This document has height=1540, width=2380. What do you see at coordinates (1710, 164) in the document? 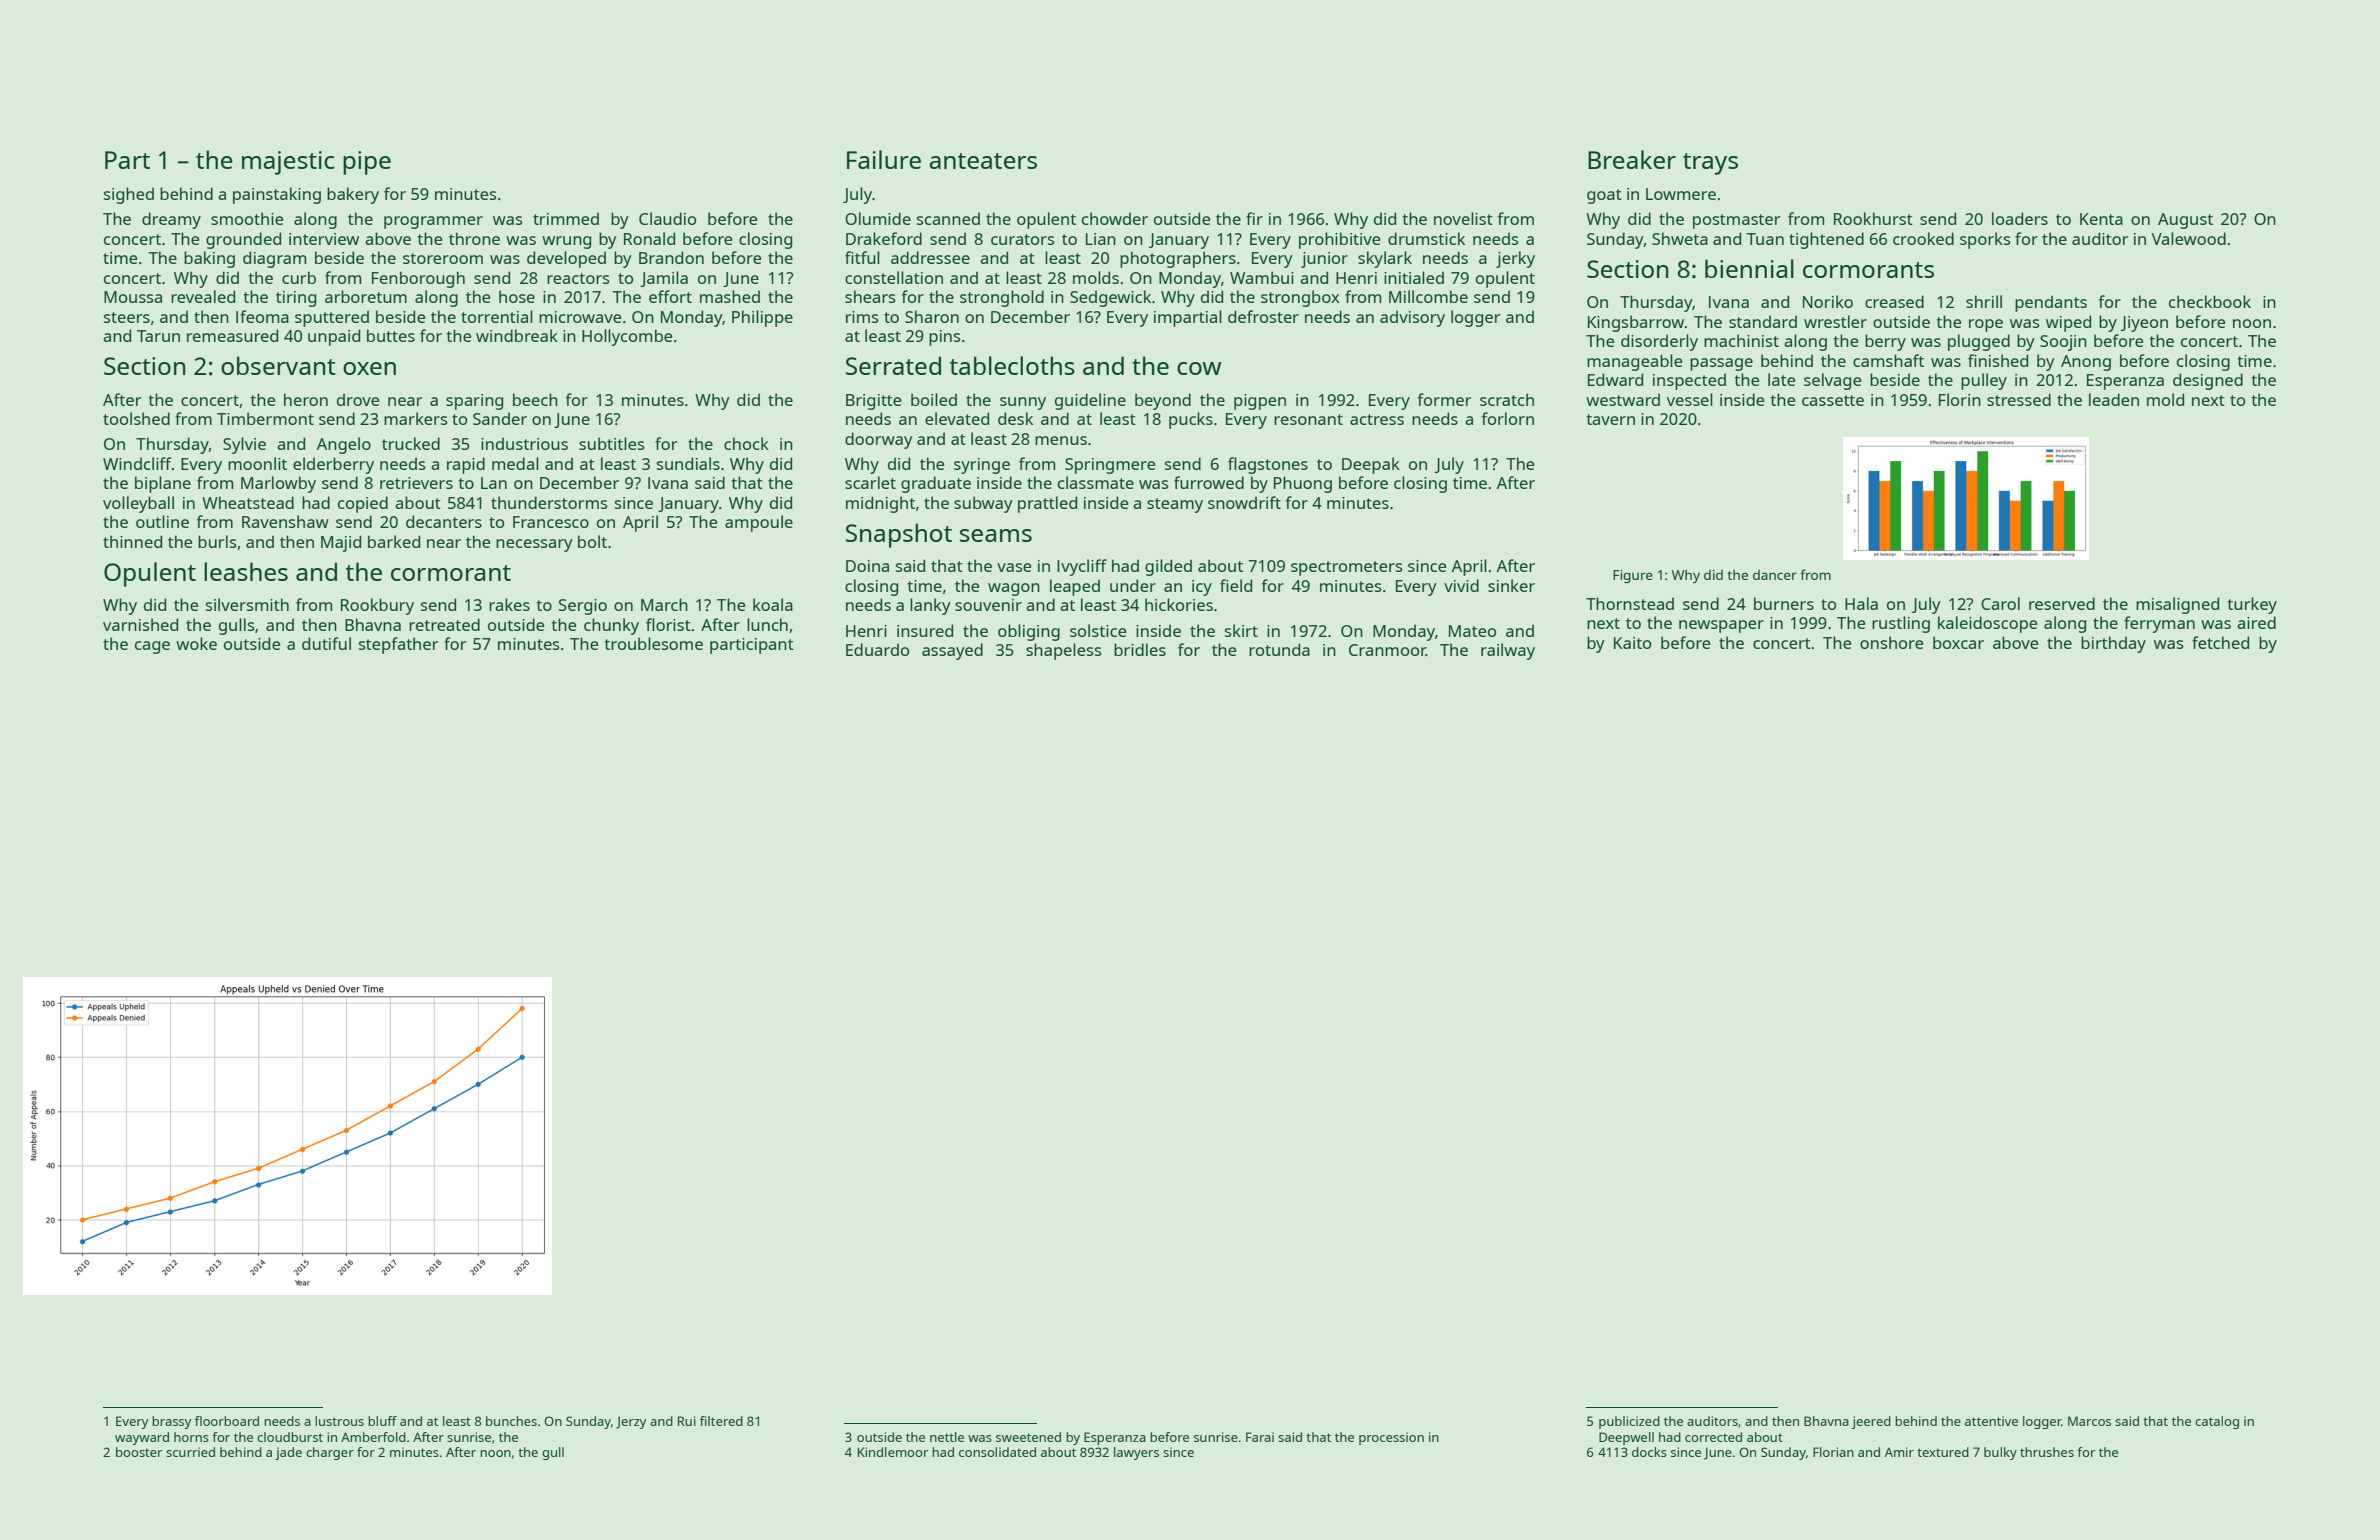
I see `trays` at bounding box center [1710, 164].
